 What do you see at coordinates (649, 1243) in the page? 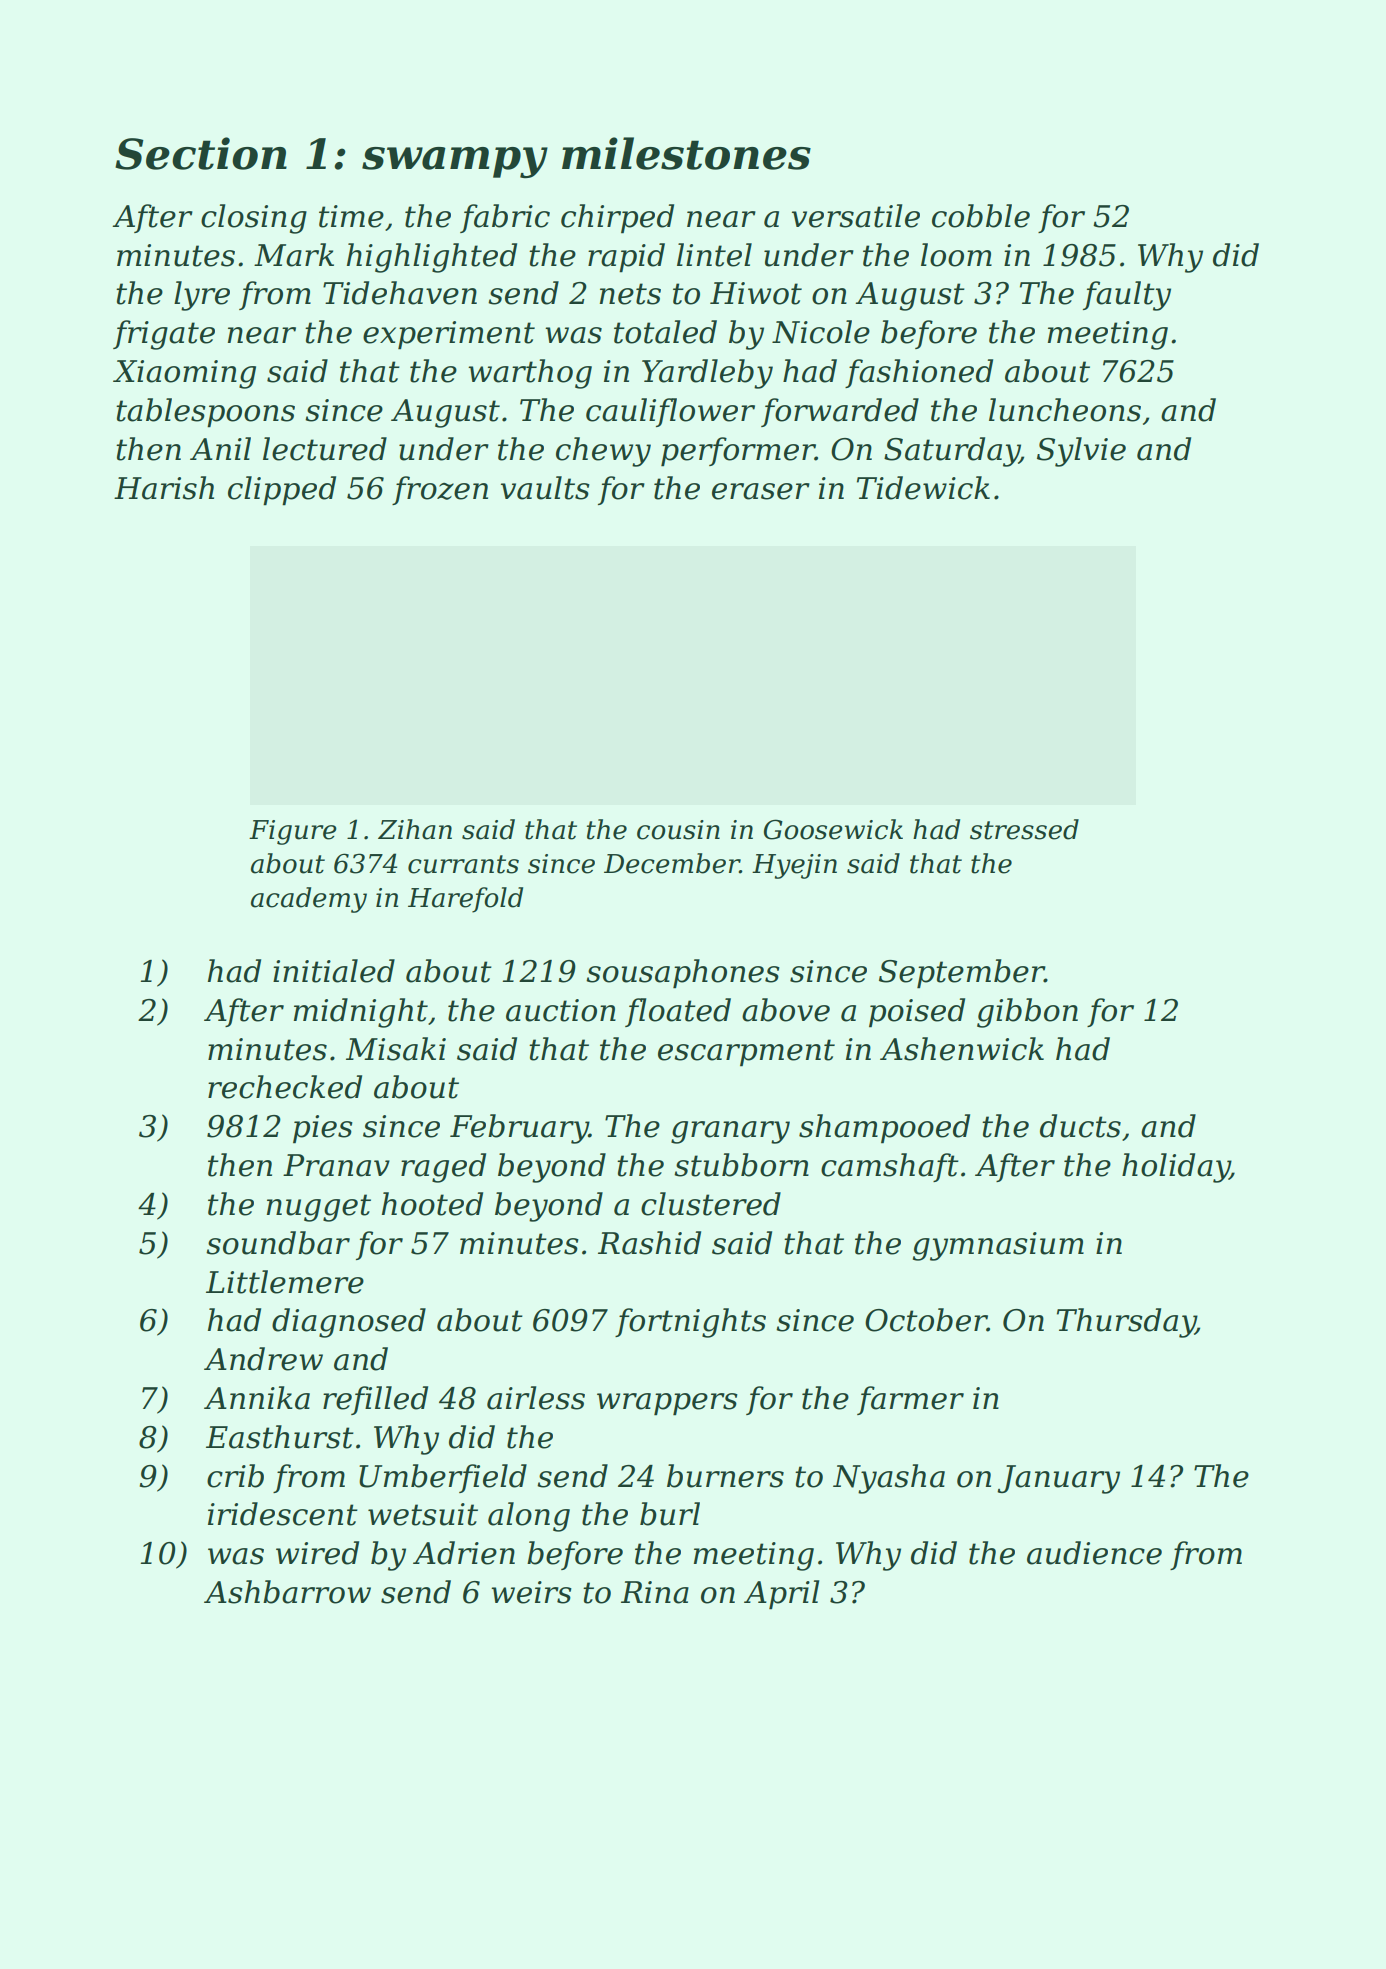
I see `Rashid` at bounding box center [649, 1243].
